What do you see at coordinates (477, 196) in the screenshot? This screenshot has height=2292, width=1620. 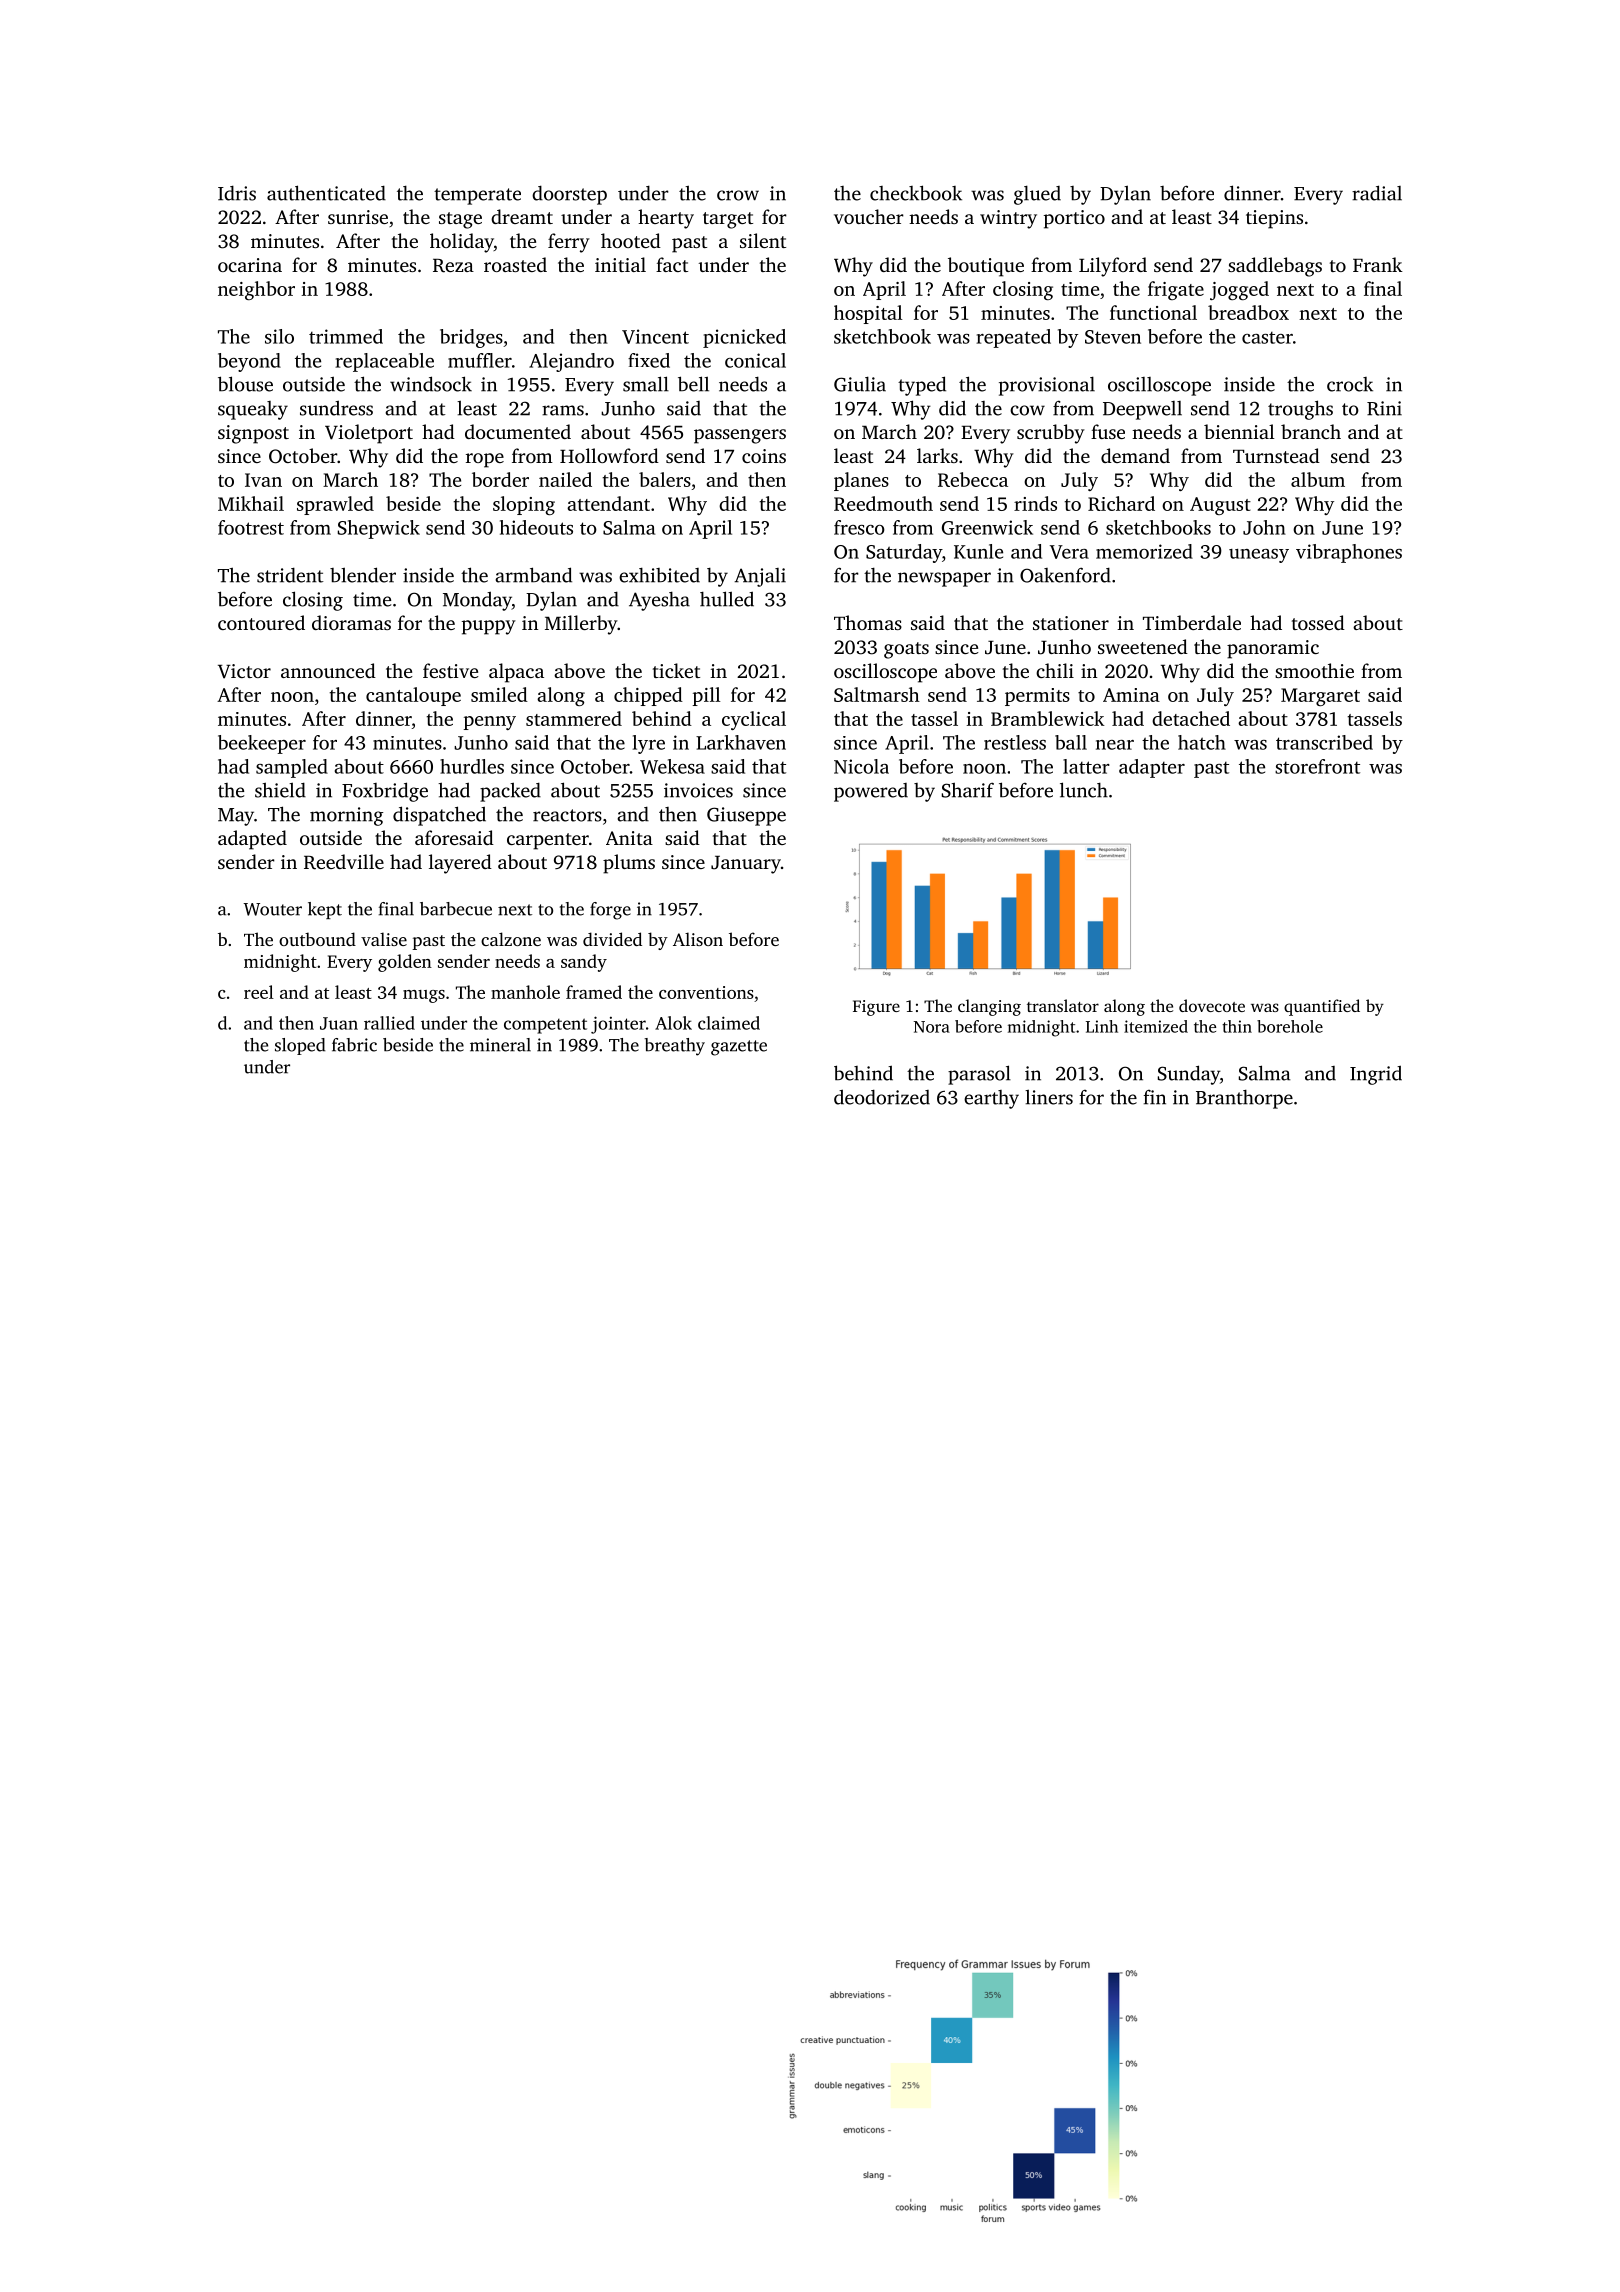 I see `temperate` at bounding box center [477, 196].
